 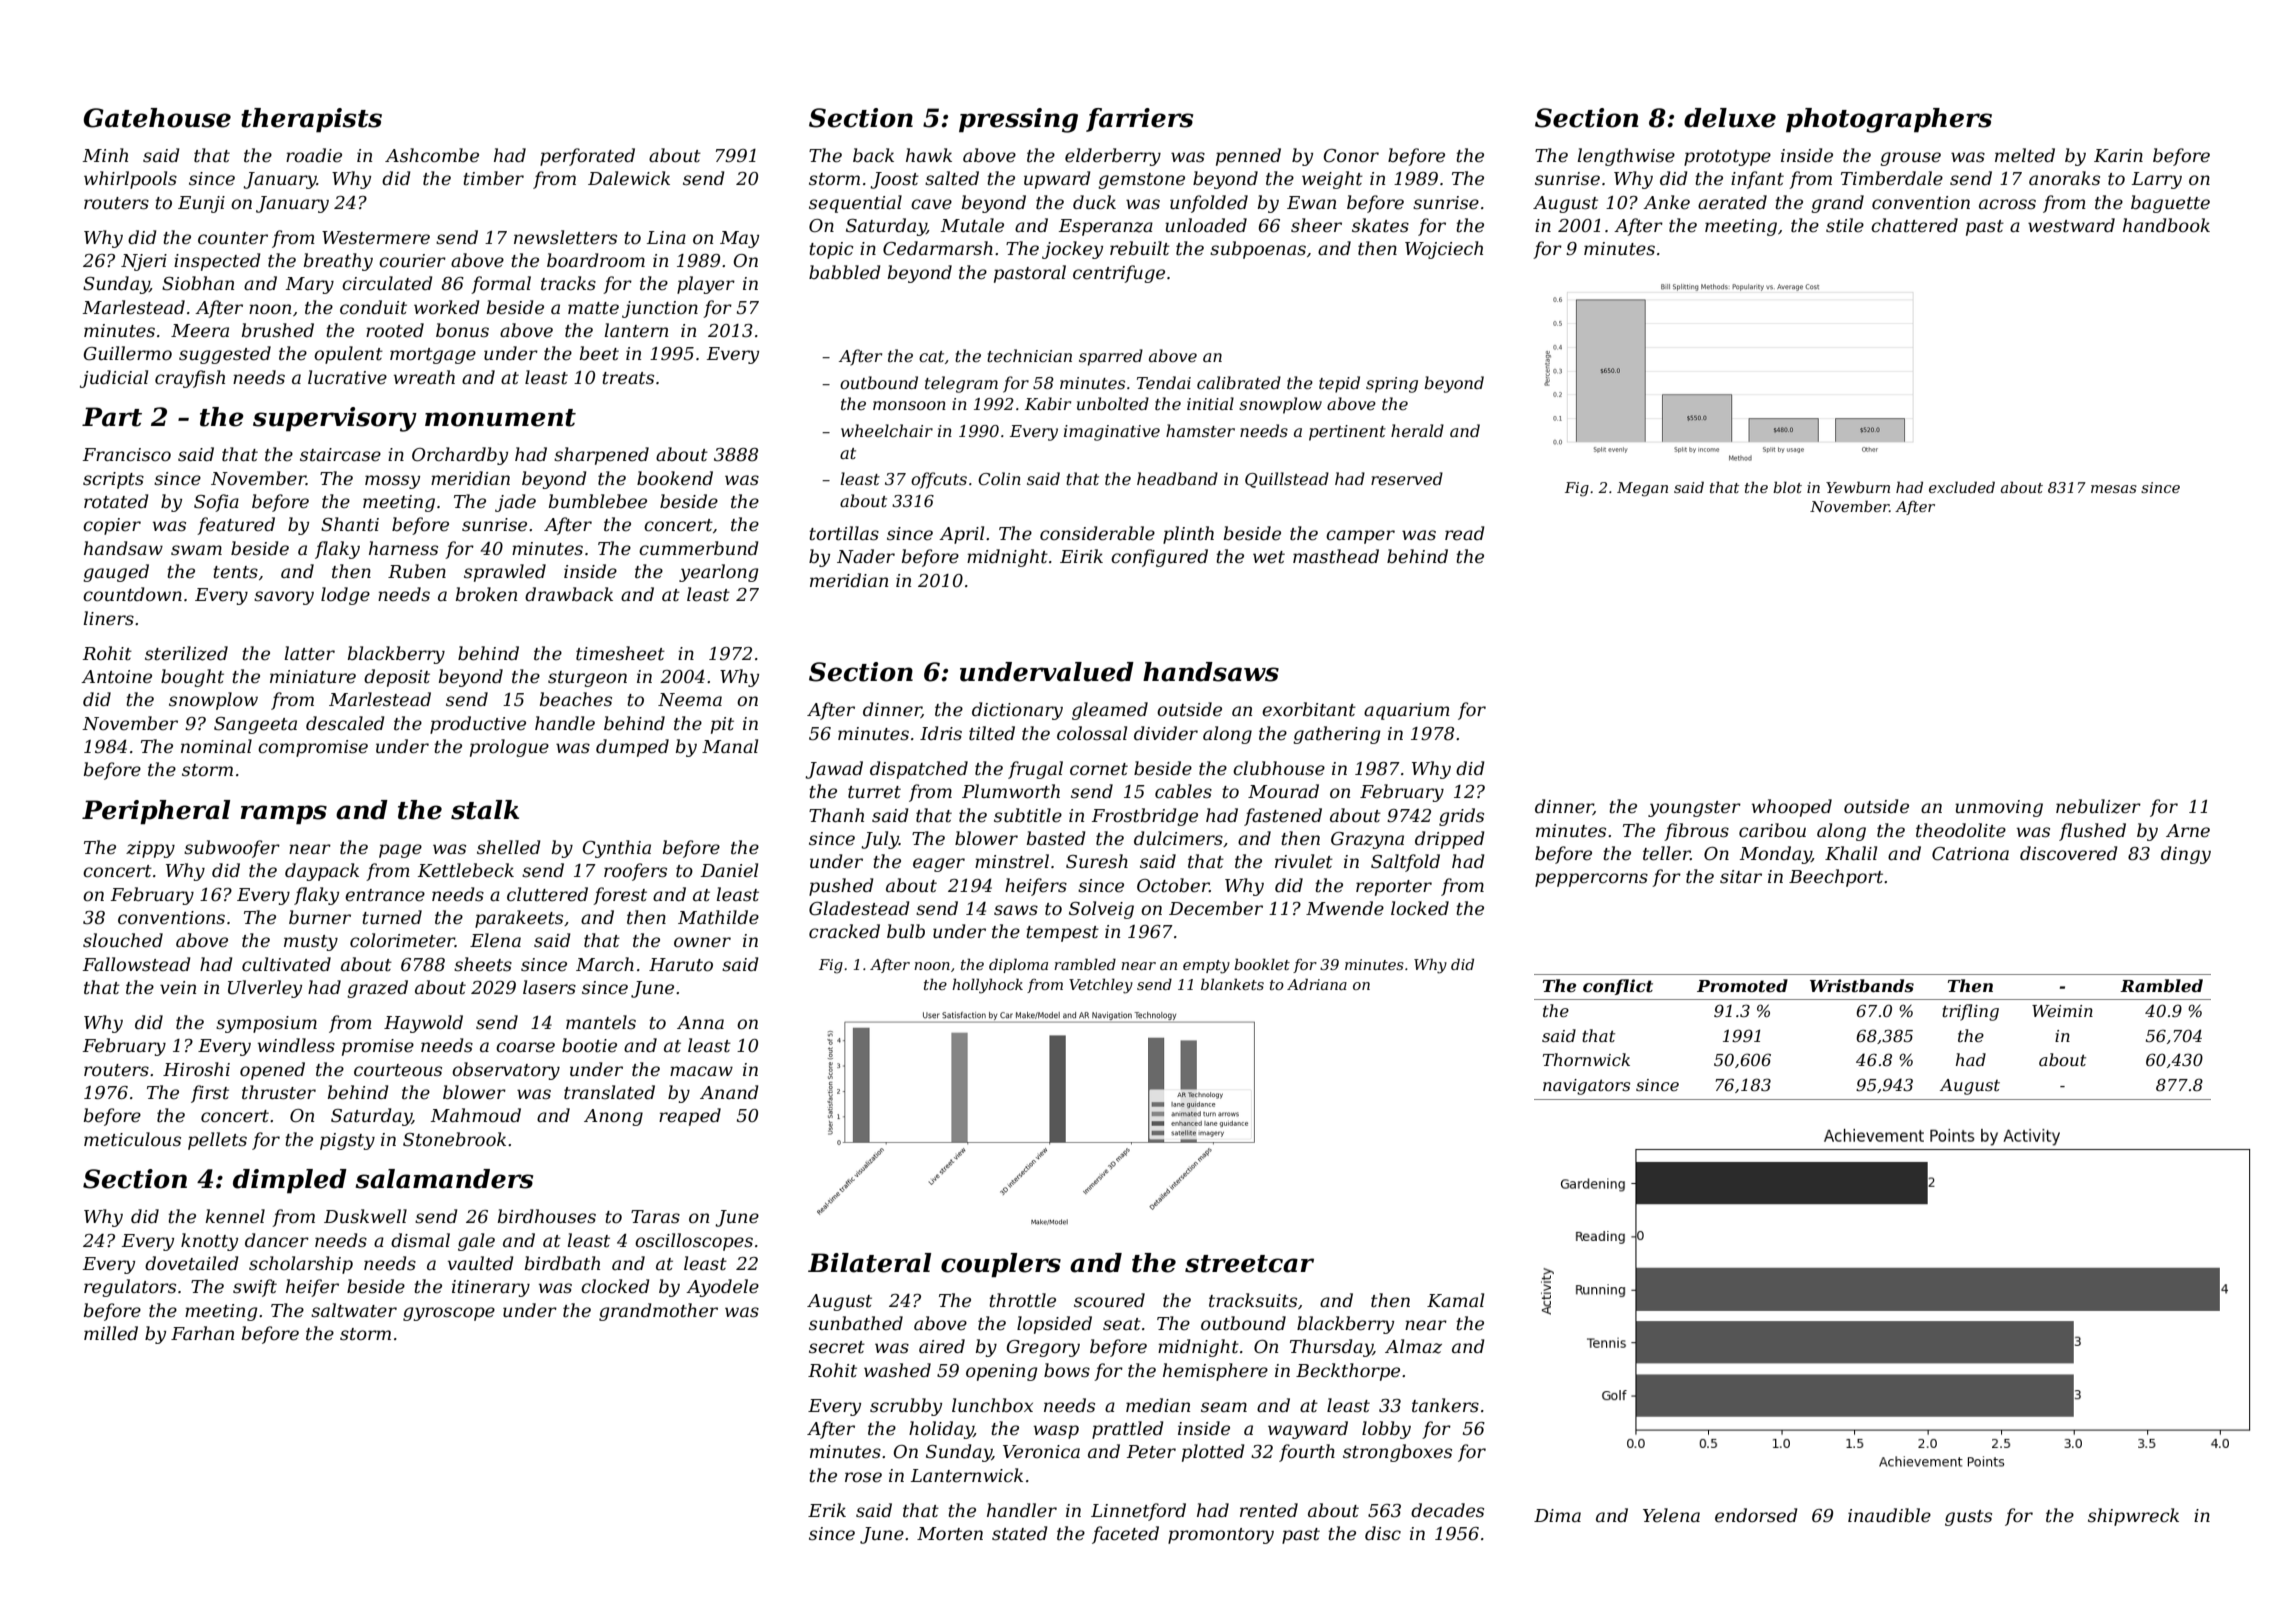 I want to click on promontory, so click(x=1221, y=1536).
